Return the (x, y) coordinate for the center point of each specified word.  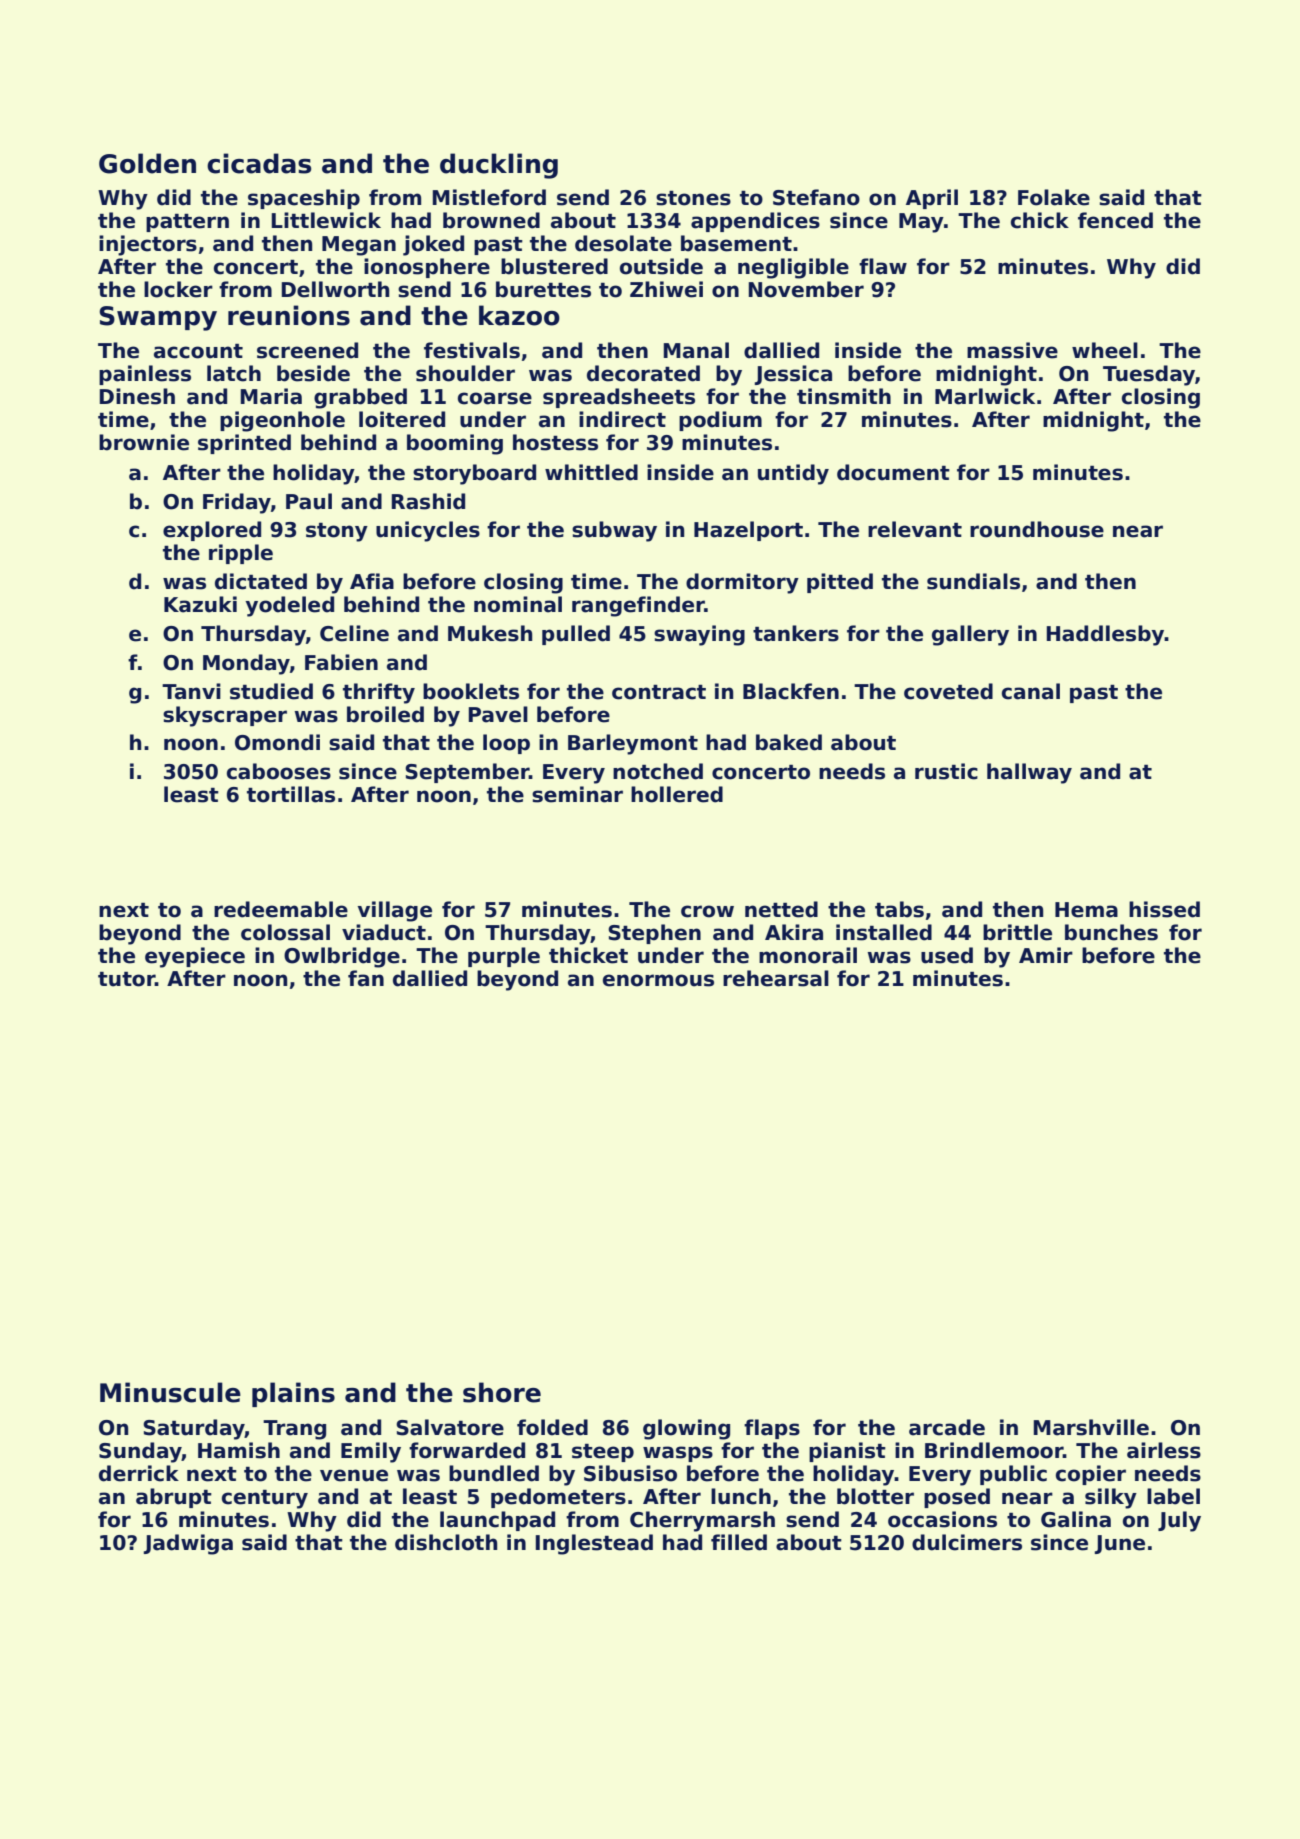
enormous (658, 980)
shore (502, 1392)
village (395, 911)
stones (693, 198)
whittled (591, 472)
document (893, 472)
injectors (148, 245)
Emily (371, 1452)
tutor (126, 979)
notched (658, 771)
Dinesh (137, 396)
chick (1040, 220)
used (947, 955)
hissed (1164, 909)
